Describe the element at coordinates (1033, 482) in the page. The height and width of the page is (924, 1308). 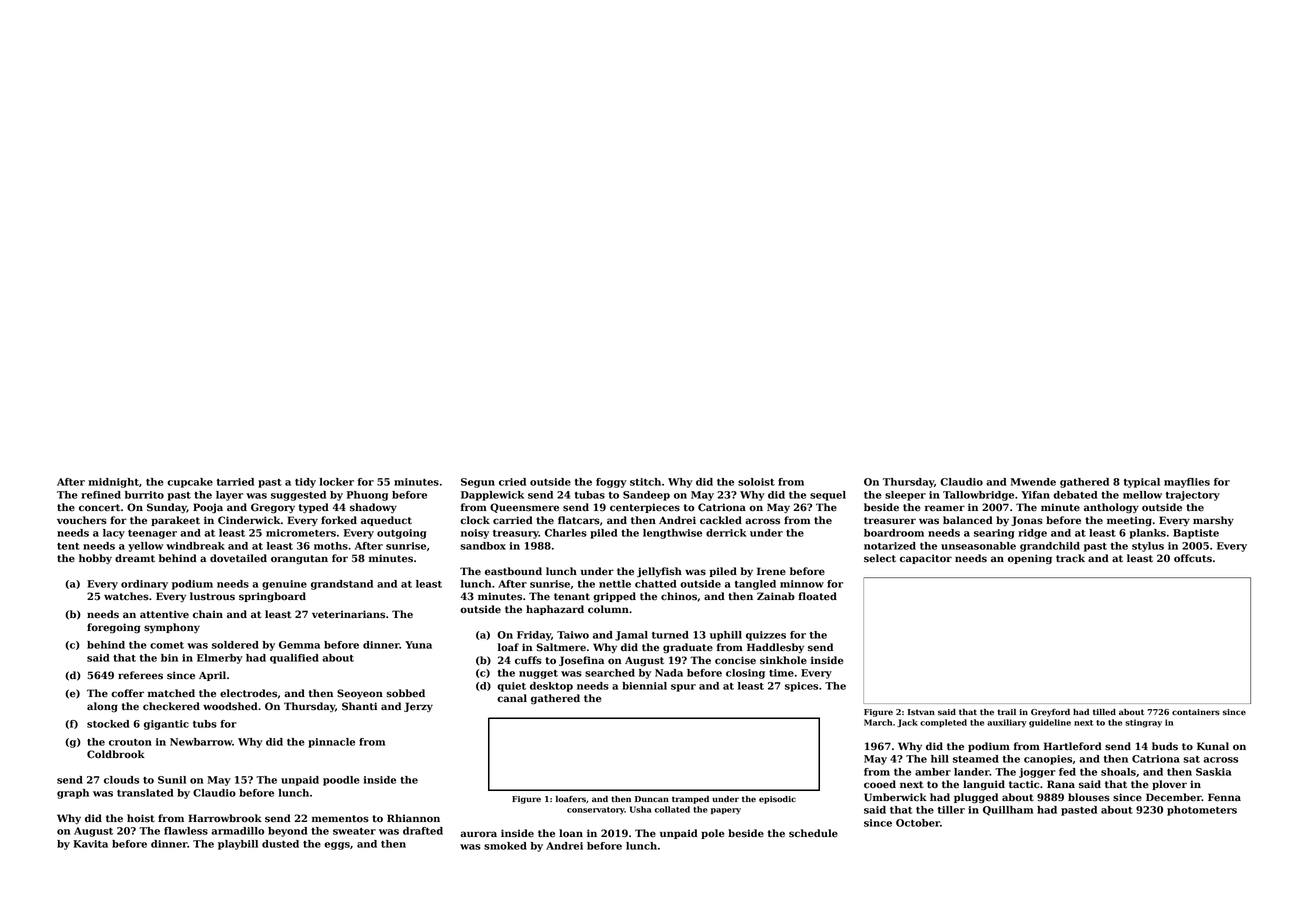
I see `Mwende` at that location.
